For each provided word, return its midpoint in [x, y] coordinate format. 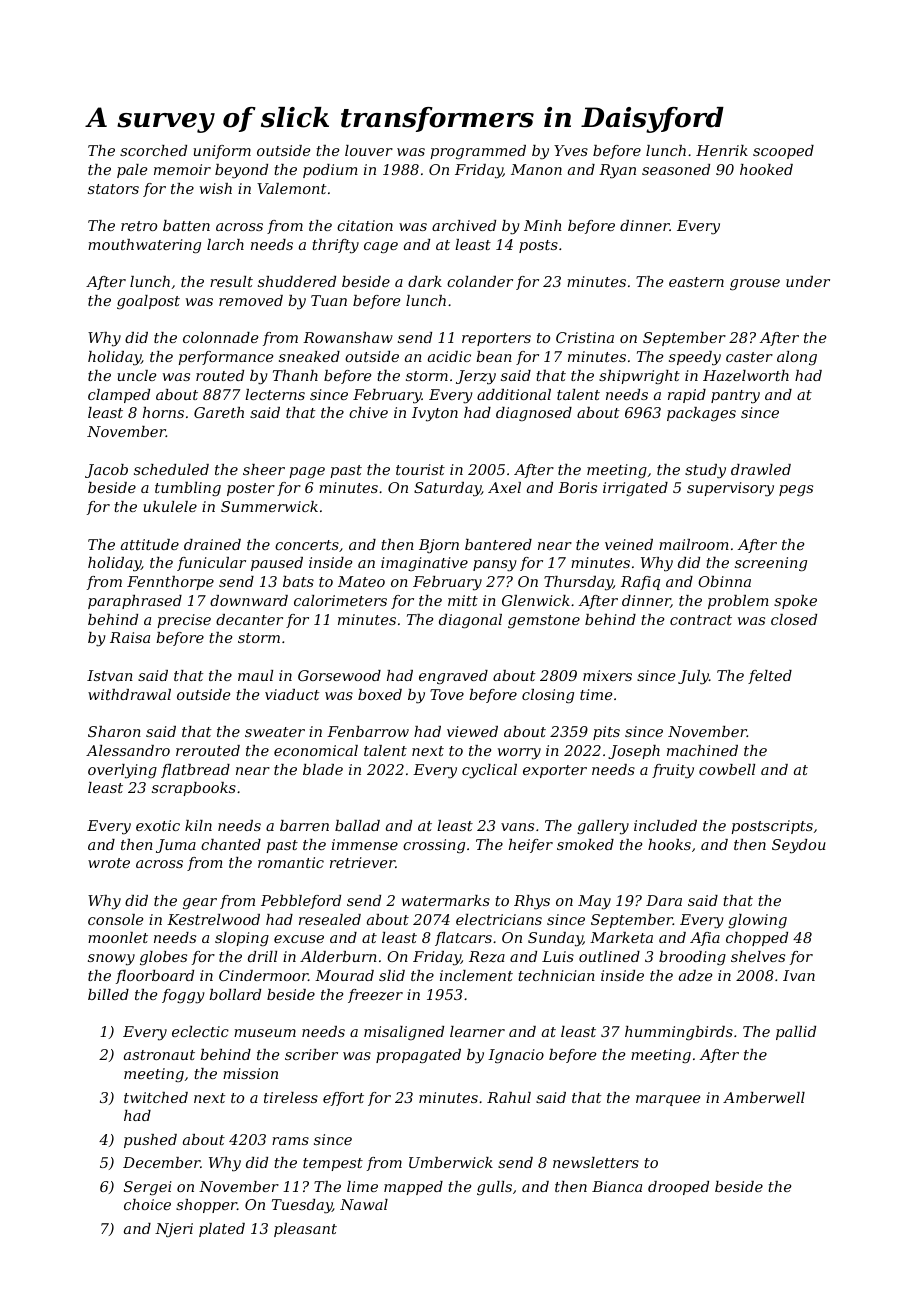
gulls [494, 1188]
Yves [571, 150]
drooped [678, 1188]
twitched [156, 1097]
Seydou [799, 846]
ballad [357, 825]
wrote [109, 863]
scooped [783, 152]
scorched [153, 150]
